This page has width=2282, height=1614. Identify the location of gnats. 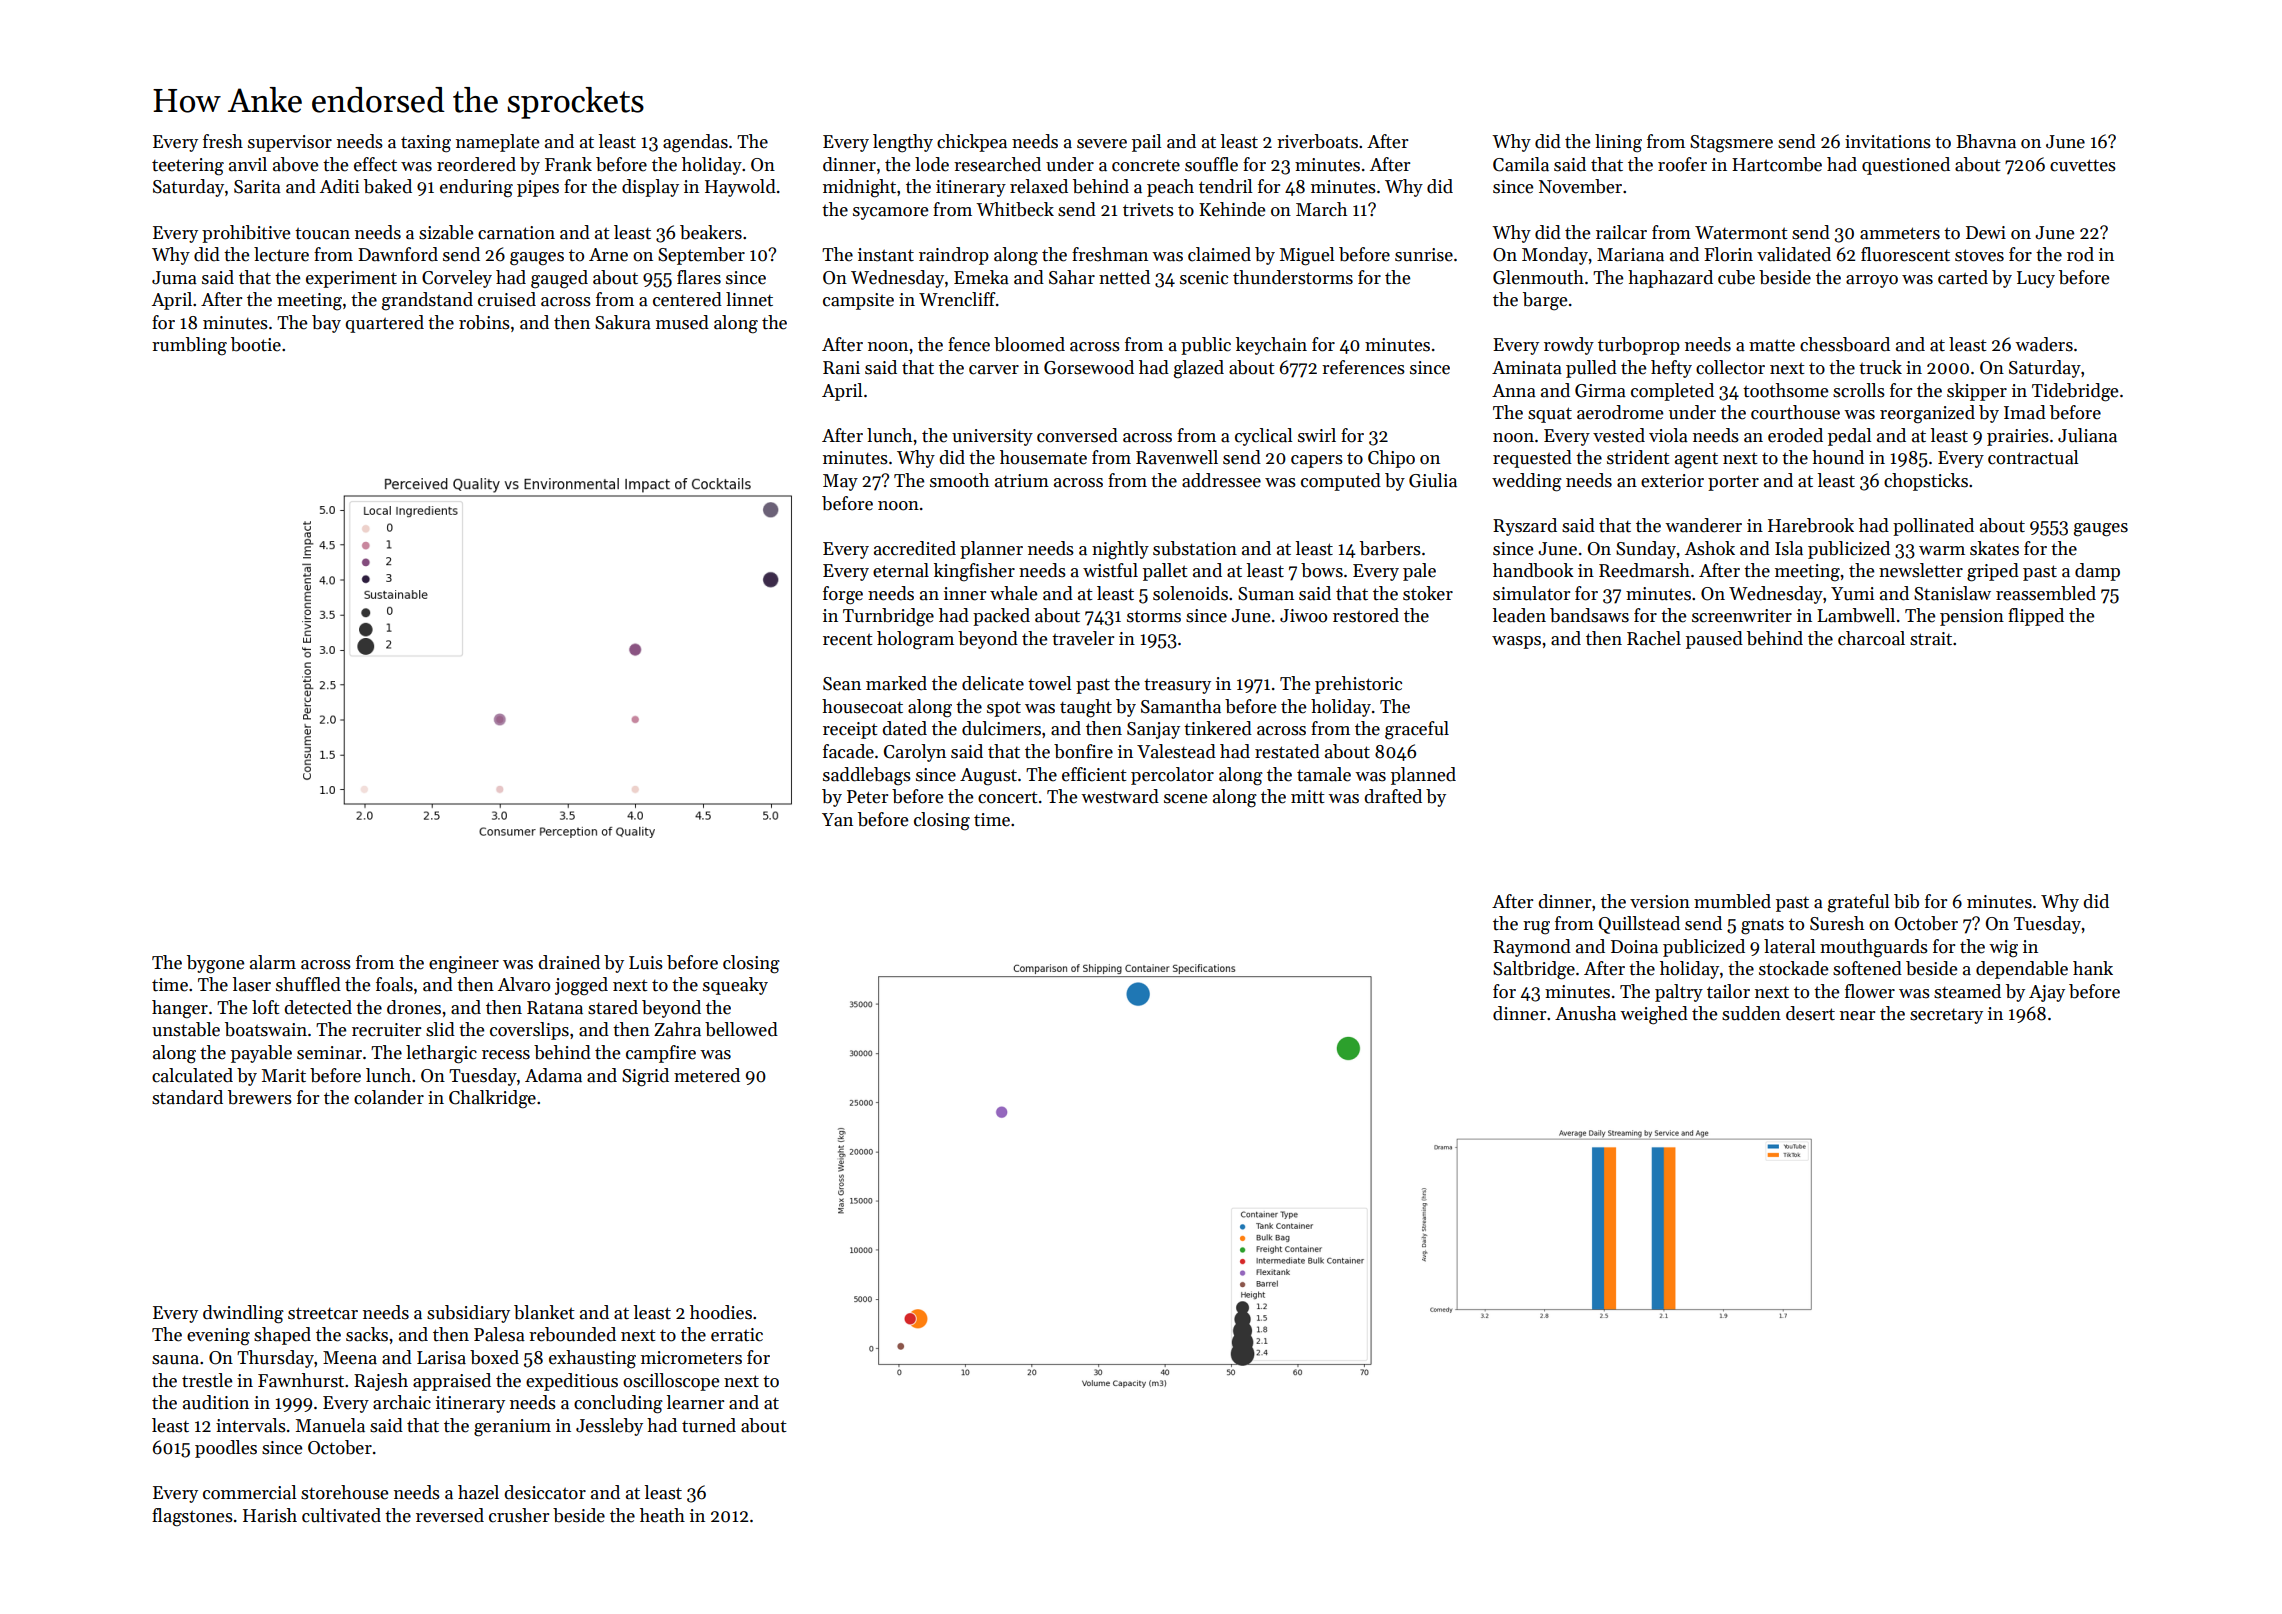
(1762, 927).
